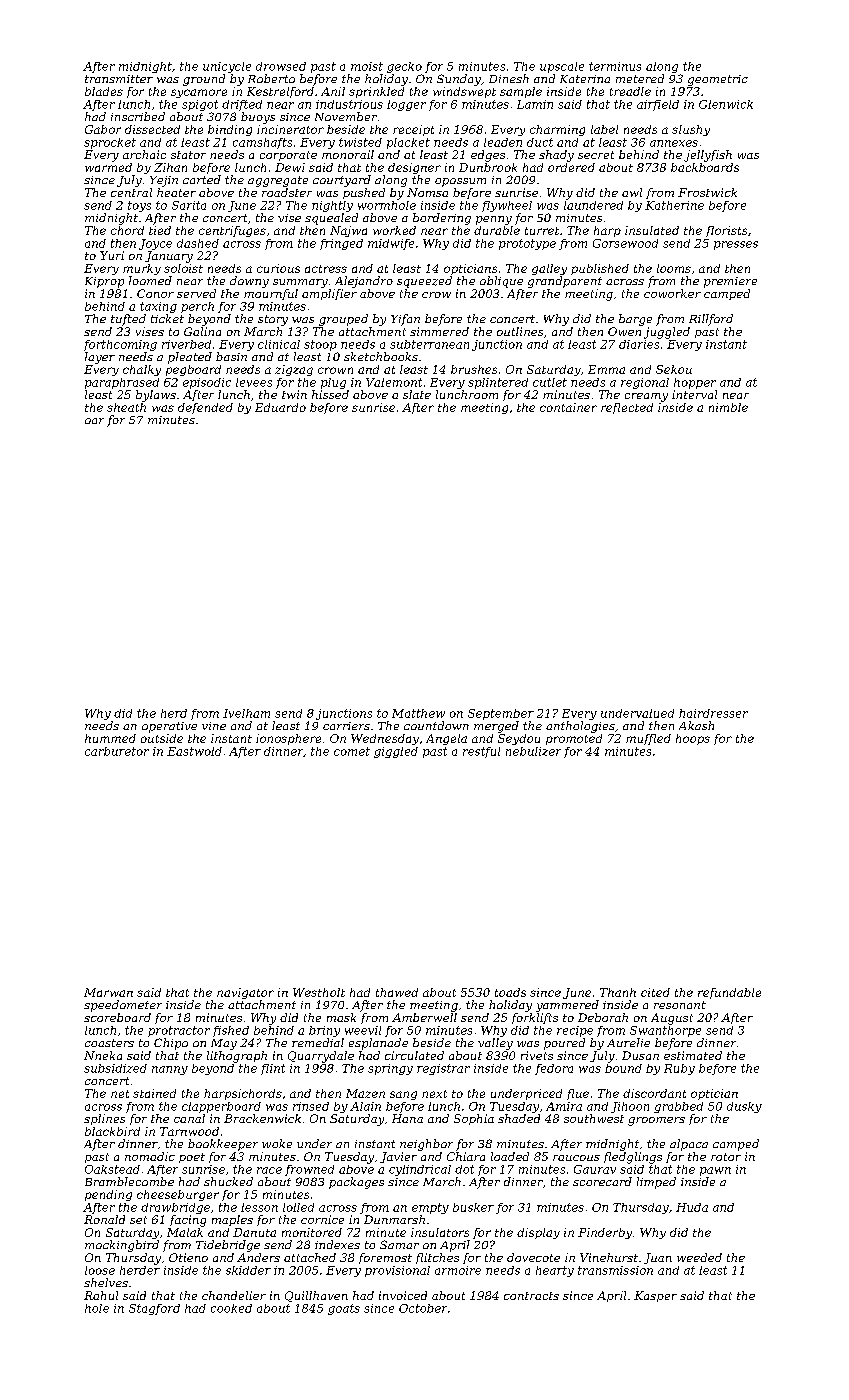  Describe the element at coordinates (693, 739) in the screenshot. I see `hoops` at that location.
